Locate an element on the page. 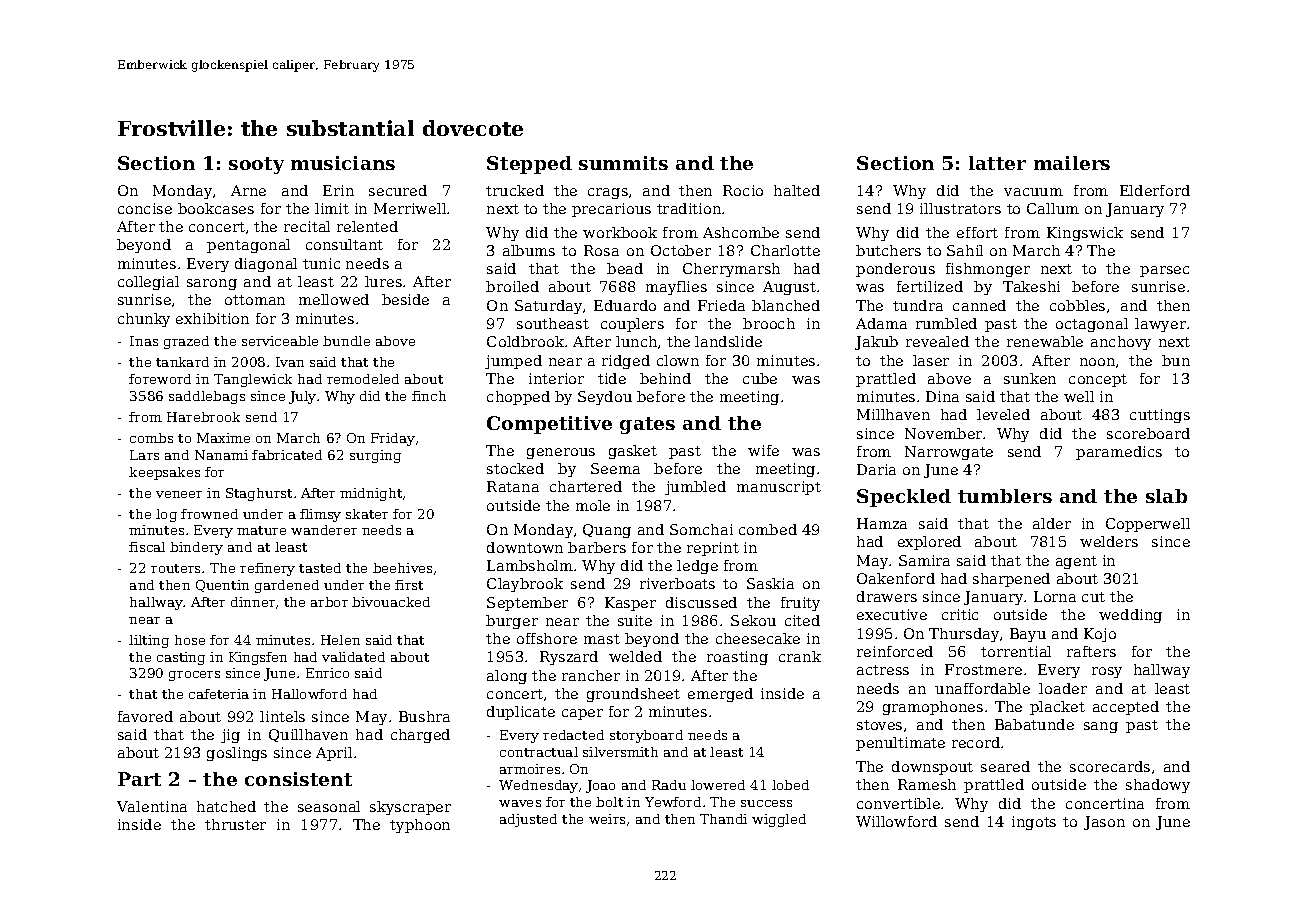 The height and width of the image is (924, 1308). Rocio is located at coordinates (743, 190).
